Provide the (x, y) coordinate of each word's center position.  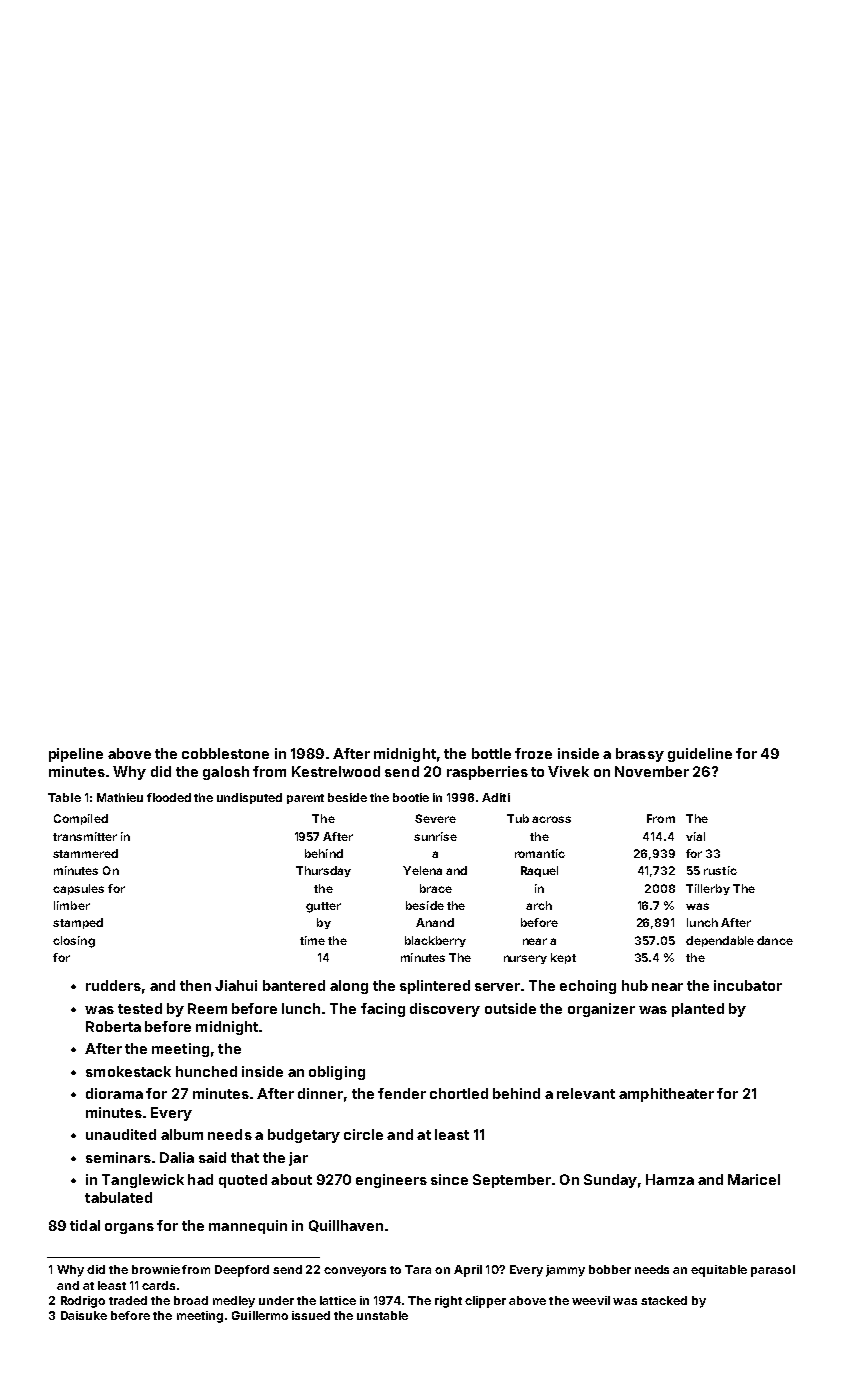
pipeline (76, 755)
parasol (773, 1271)
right (448, 1302)
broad (191, 1300)
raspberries (487, 773)
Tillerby (708, 889)
